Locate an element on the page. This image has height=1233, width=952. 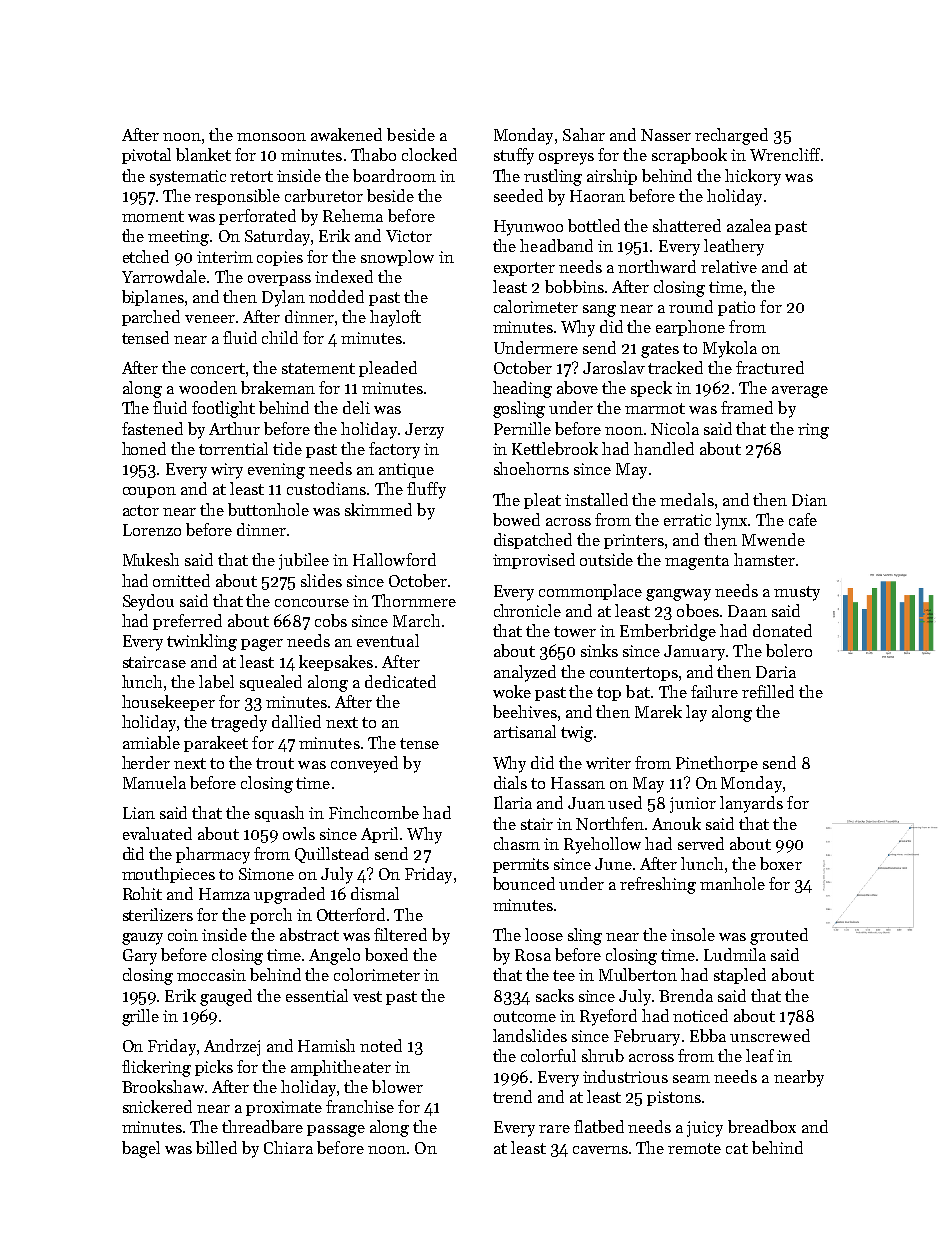
Brookshaw is located at coordinates (163, 1086).
